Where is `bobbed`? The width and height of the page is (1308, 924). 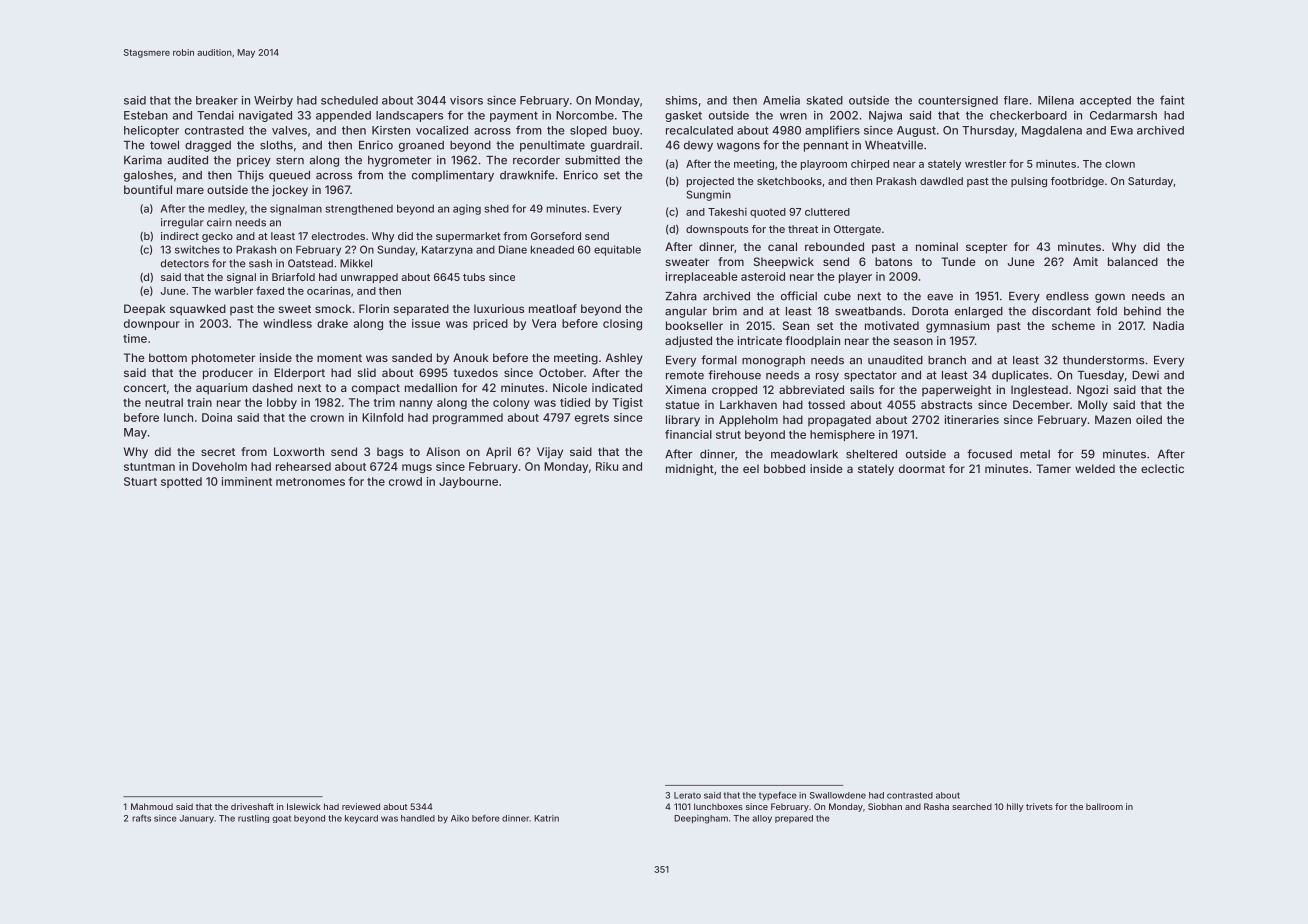
bobbed is located at coordinates (784, 468).
